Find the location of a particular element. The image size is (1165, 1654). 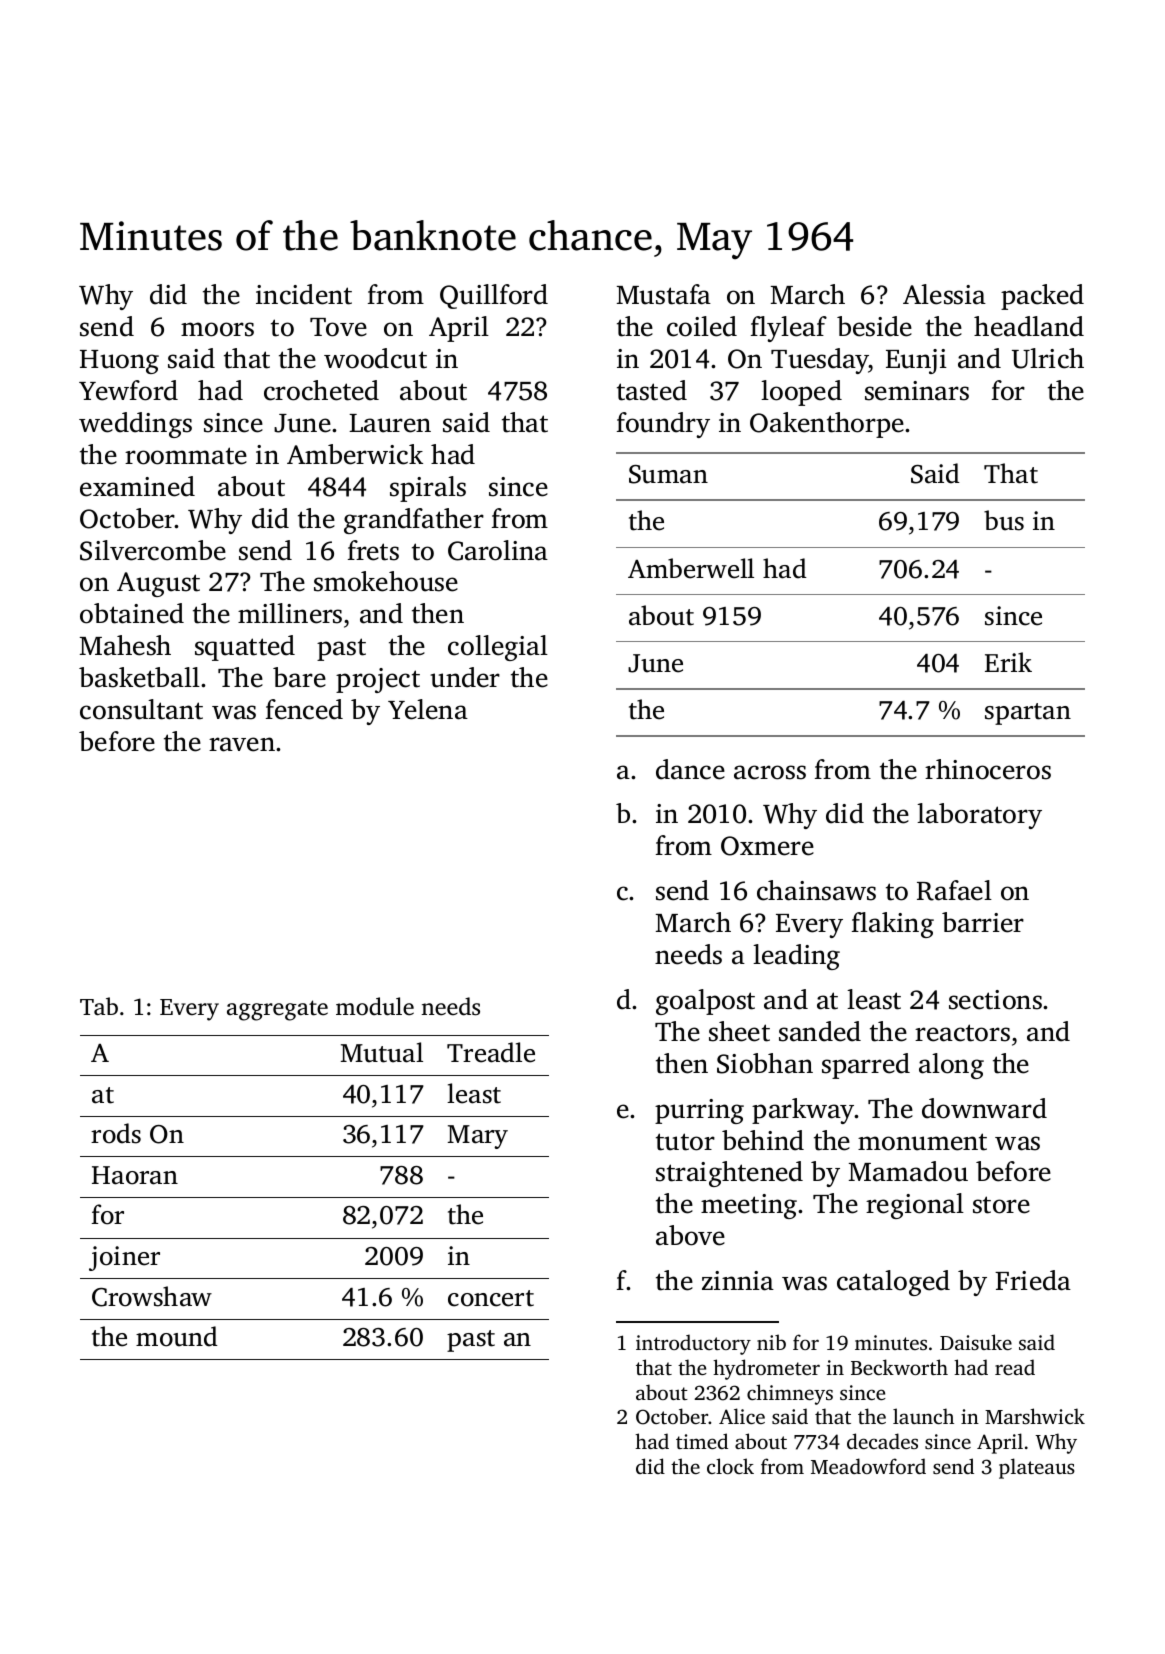

Erik is located at coordinates (1008, 662).
